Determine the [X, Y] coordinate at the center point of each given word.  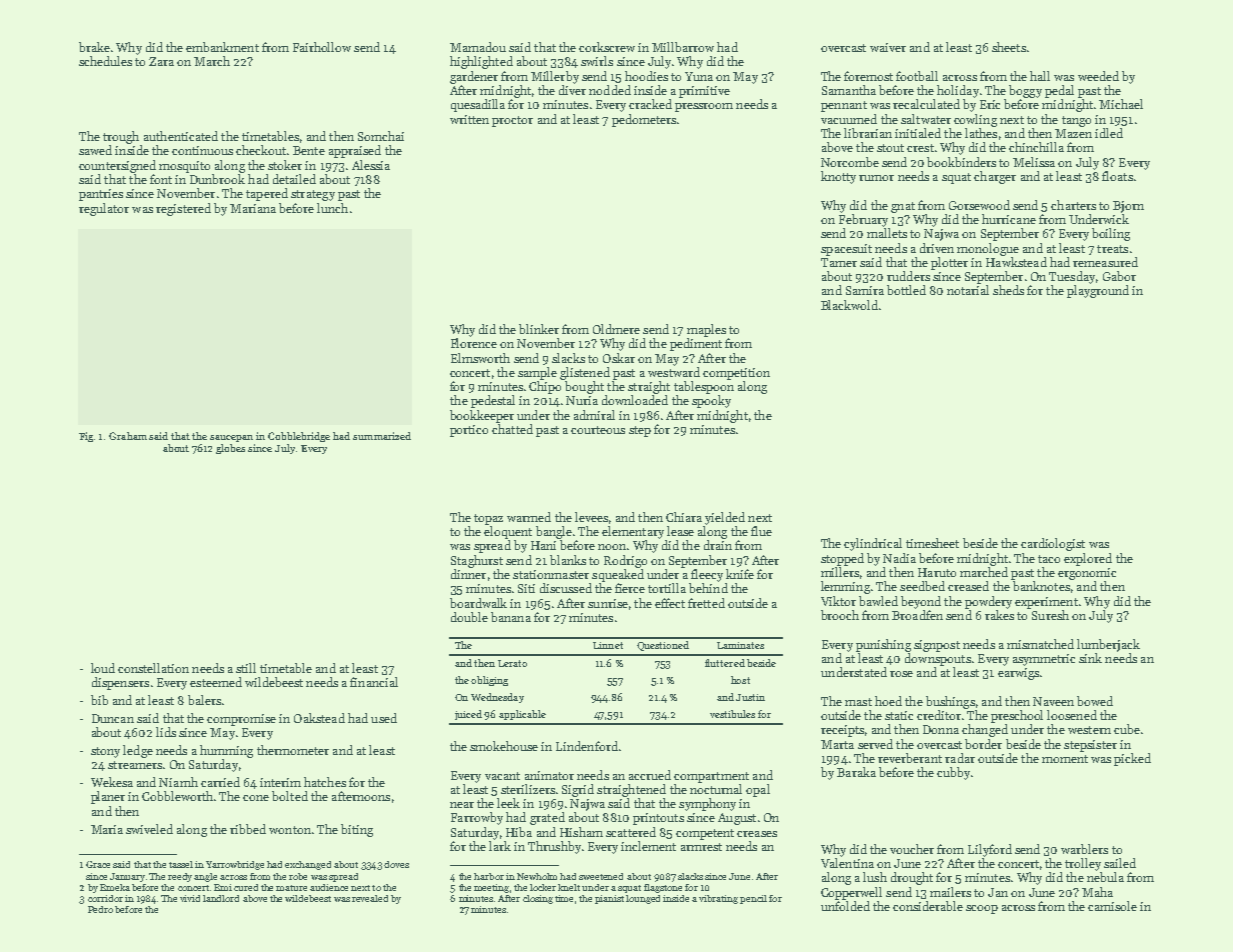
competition [736, 374]
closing [538, 899]
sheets [1009, 47]
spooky [711, 401]
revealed [370, 898]
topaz [488, 519]
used [384, 718]
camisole [1112, 906]
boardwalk [478, 603]
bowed [1095, 701]
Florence [474, 343]
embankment [222, 47]
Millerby [555, 77]
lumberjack [1108, 645]
